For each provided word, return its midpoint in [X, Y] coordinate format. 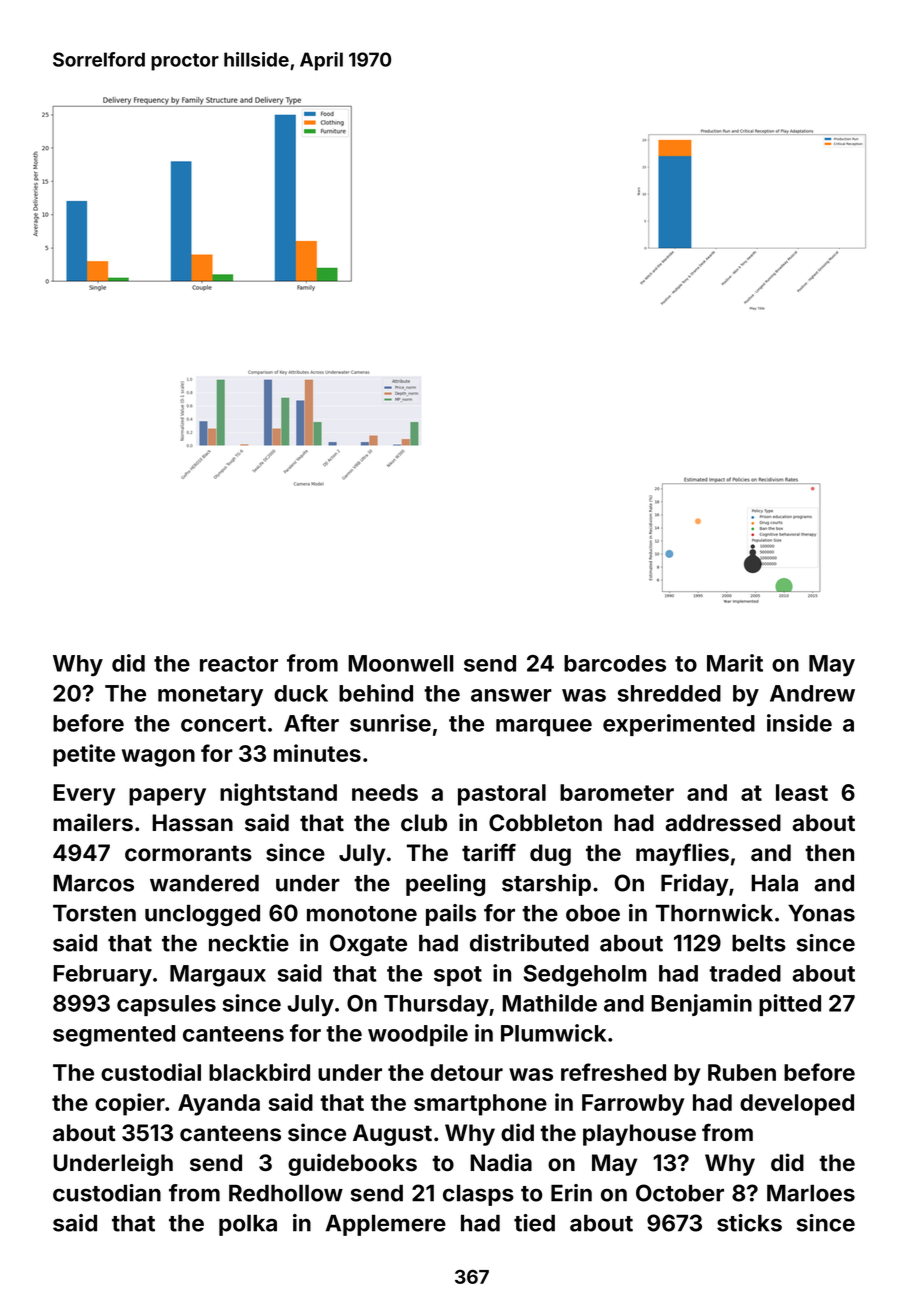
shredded [669, 693]
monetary [210, 696]
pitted [790, 1005]
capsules [166, 1005]
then [829, 852]
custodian [107, 1193]
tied [534, 1223]
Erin [571, 1193]
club [424, 823]
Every [84, 795]
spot [458, 976]
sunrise [390, 723]
